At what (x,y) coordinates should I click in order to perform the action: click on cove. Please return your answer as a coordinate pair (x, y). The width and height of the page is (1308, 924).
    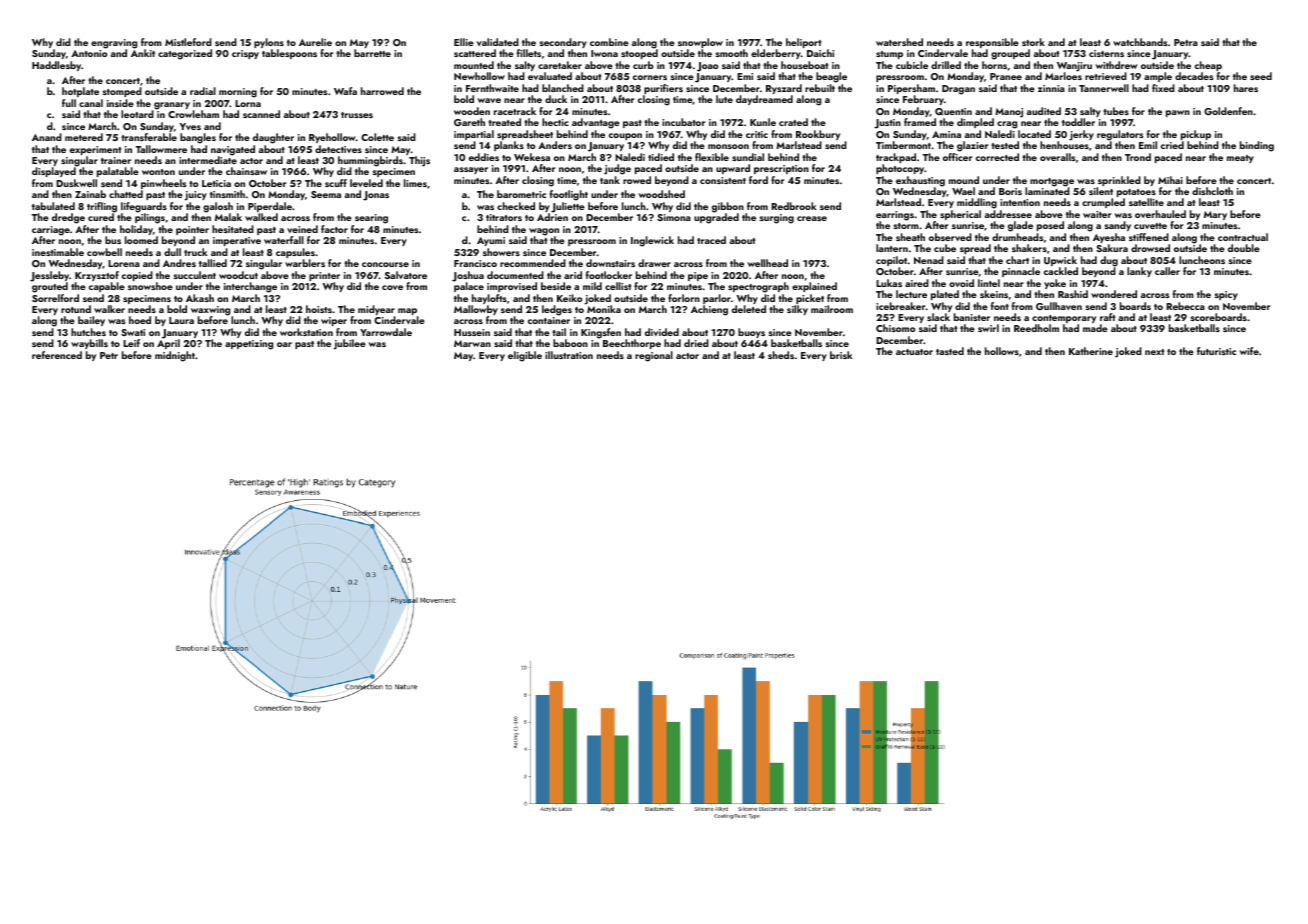
    Looking at the image, I should click on (392, 287).
